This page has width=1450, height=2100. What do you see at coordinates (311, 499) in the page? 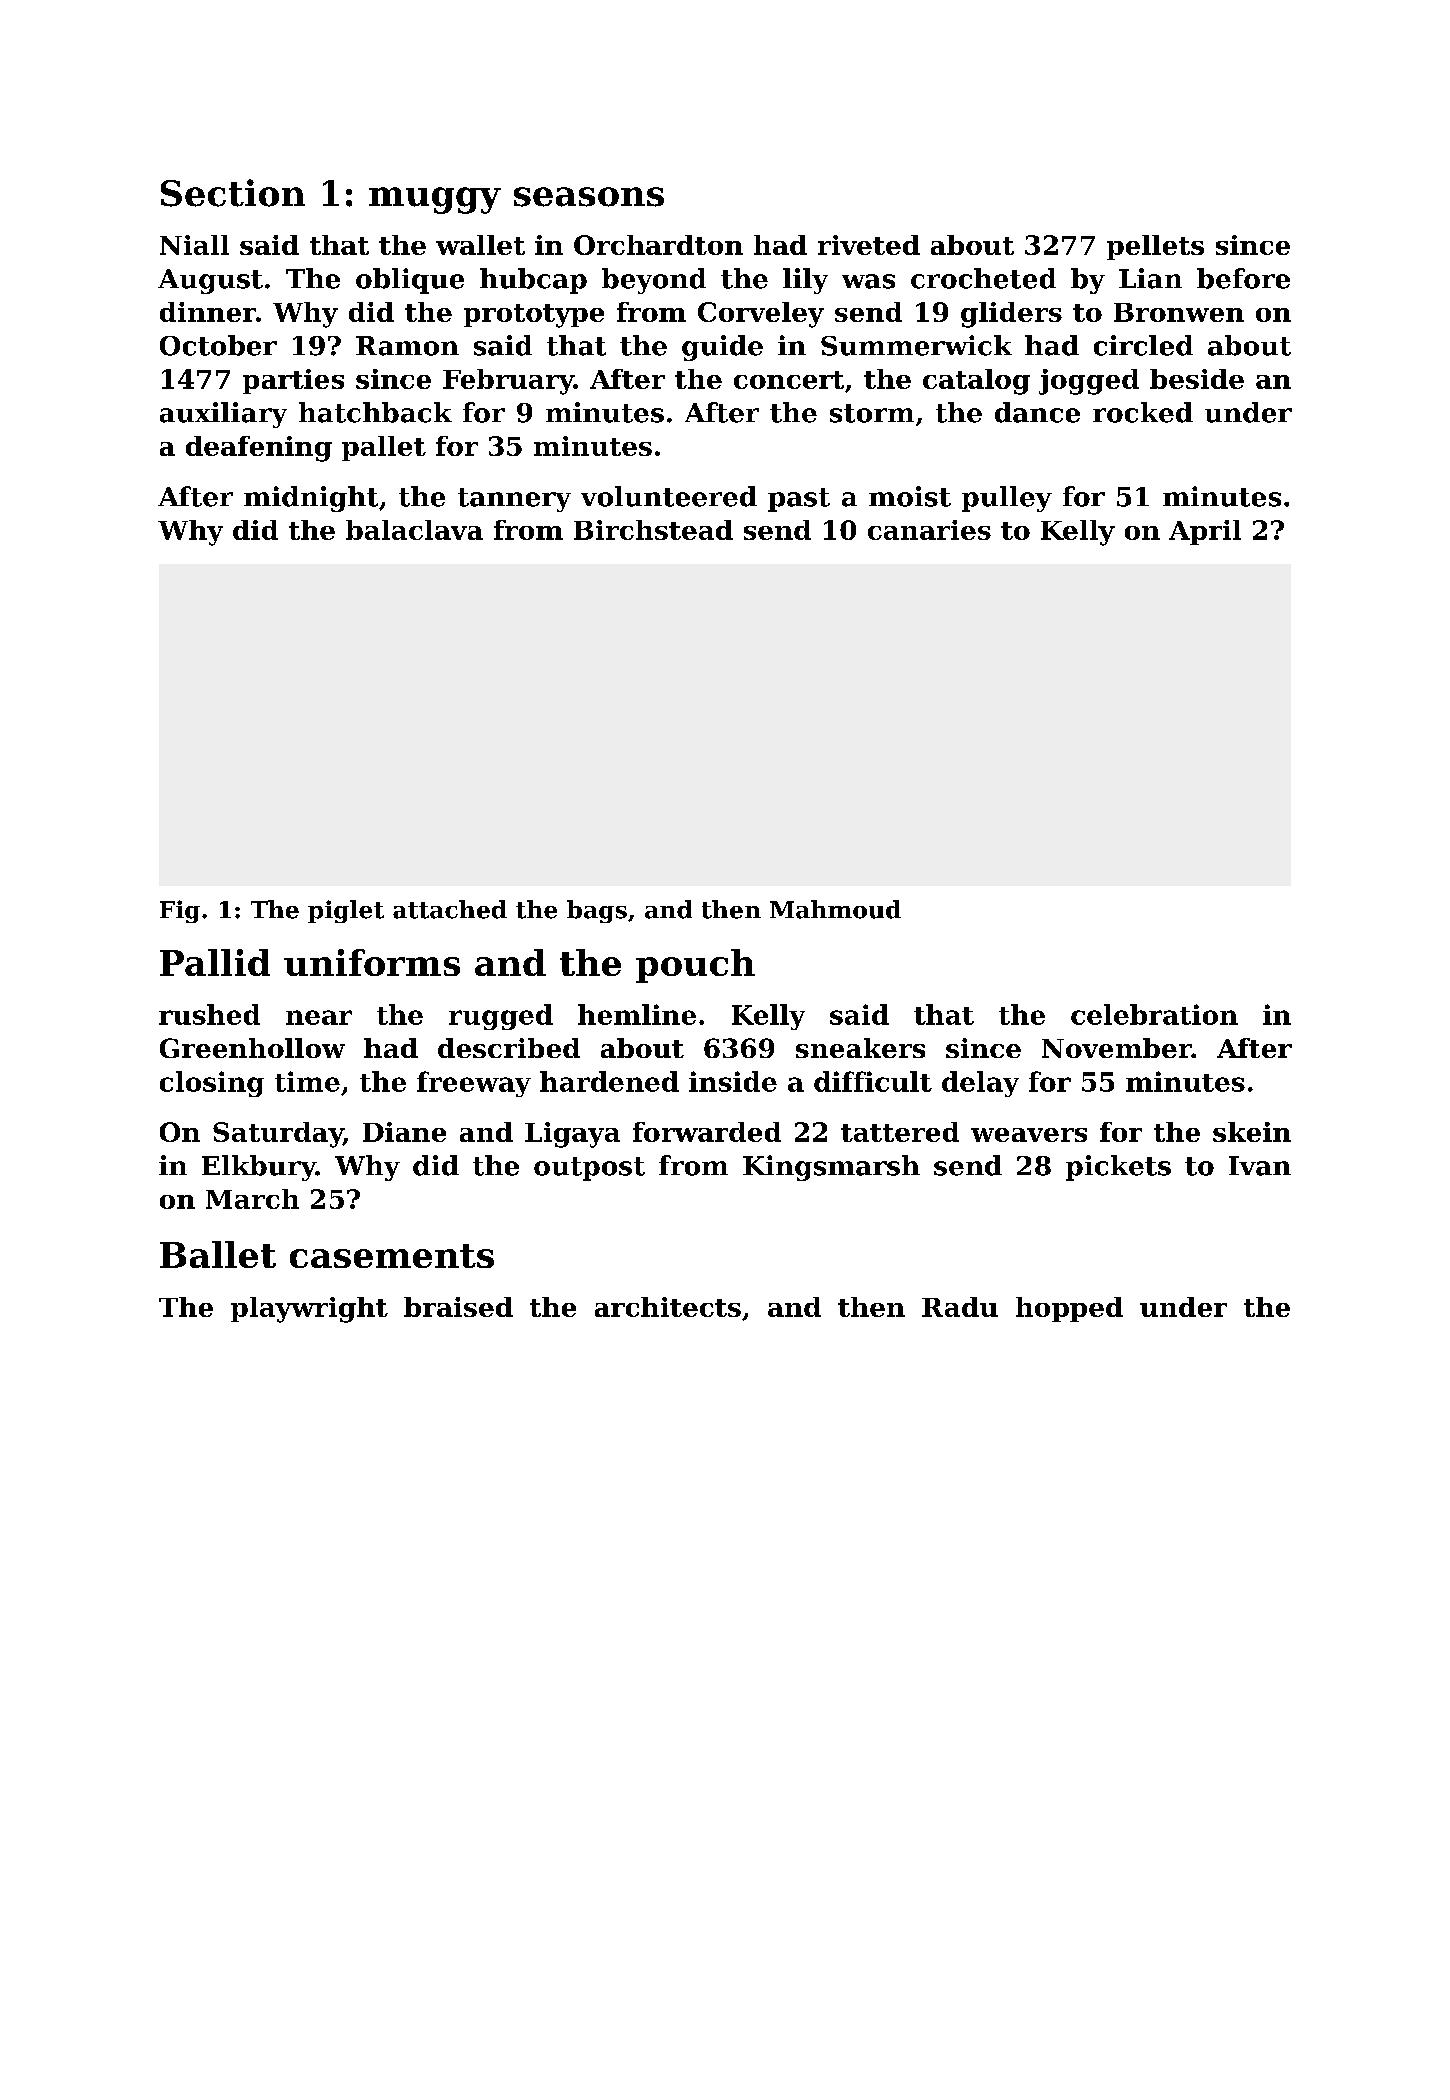
I see `midnight` at bounding box center [311, 499].
